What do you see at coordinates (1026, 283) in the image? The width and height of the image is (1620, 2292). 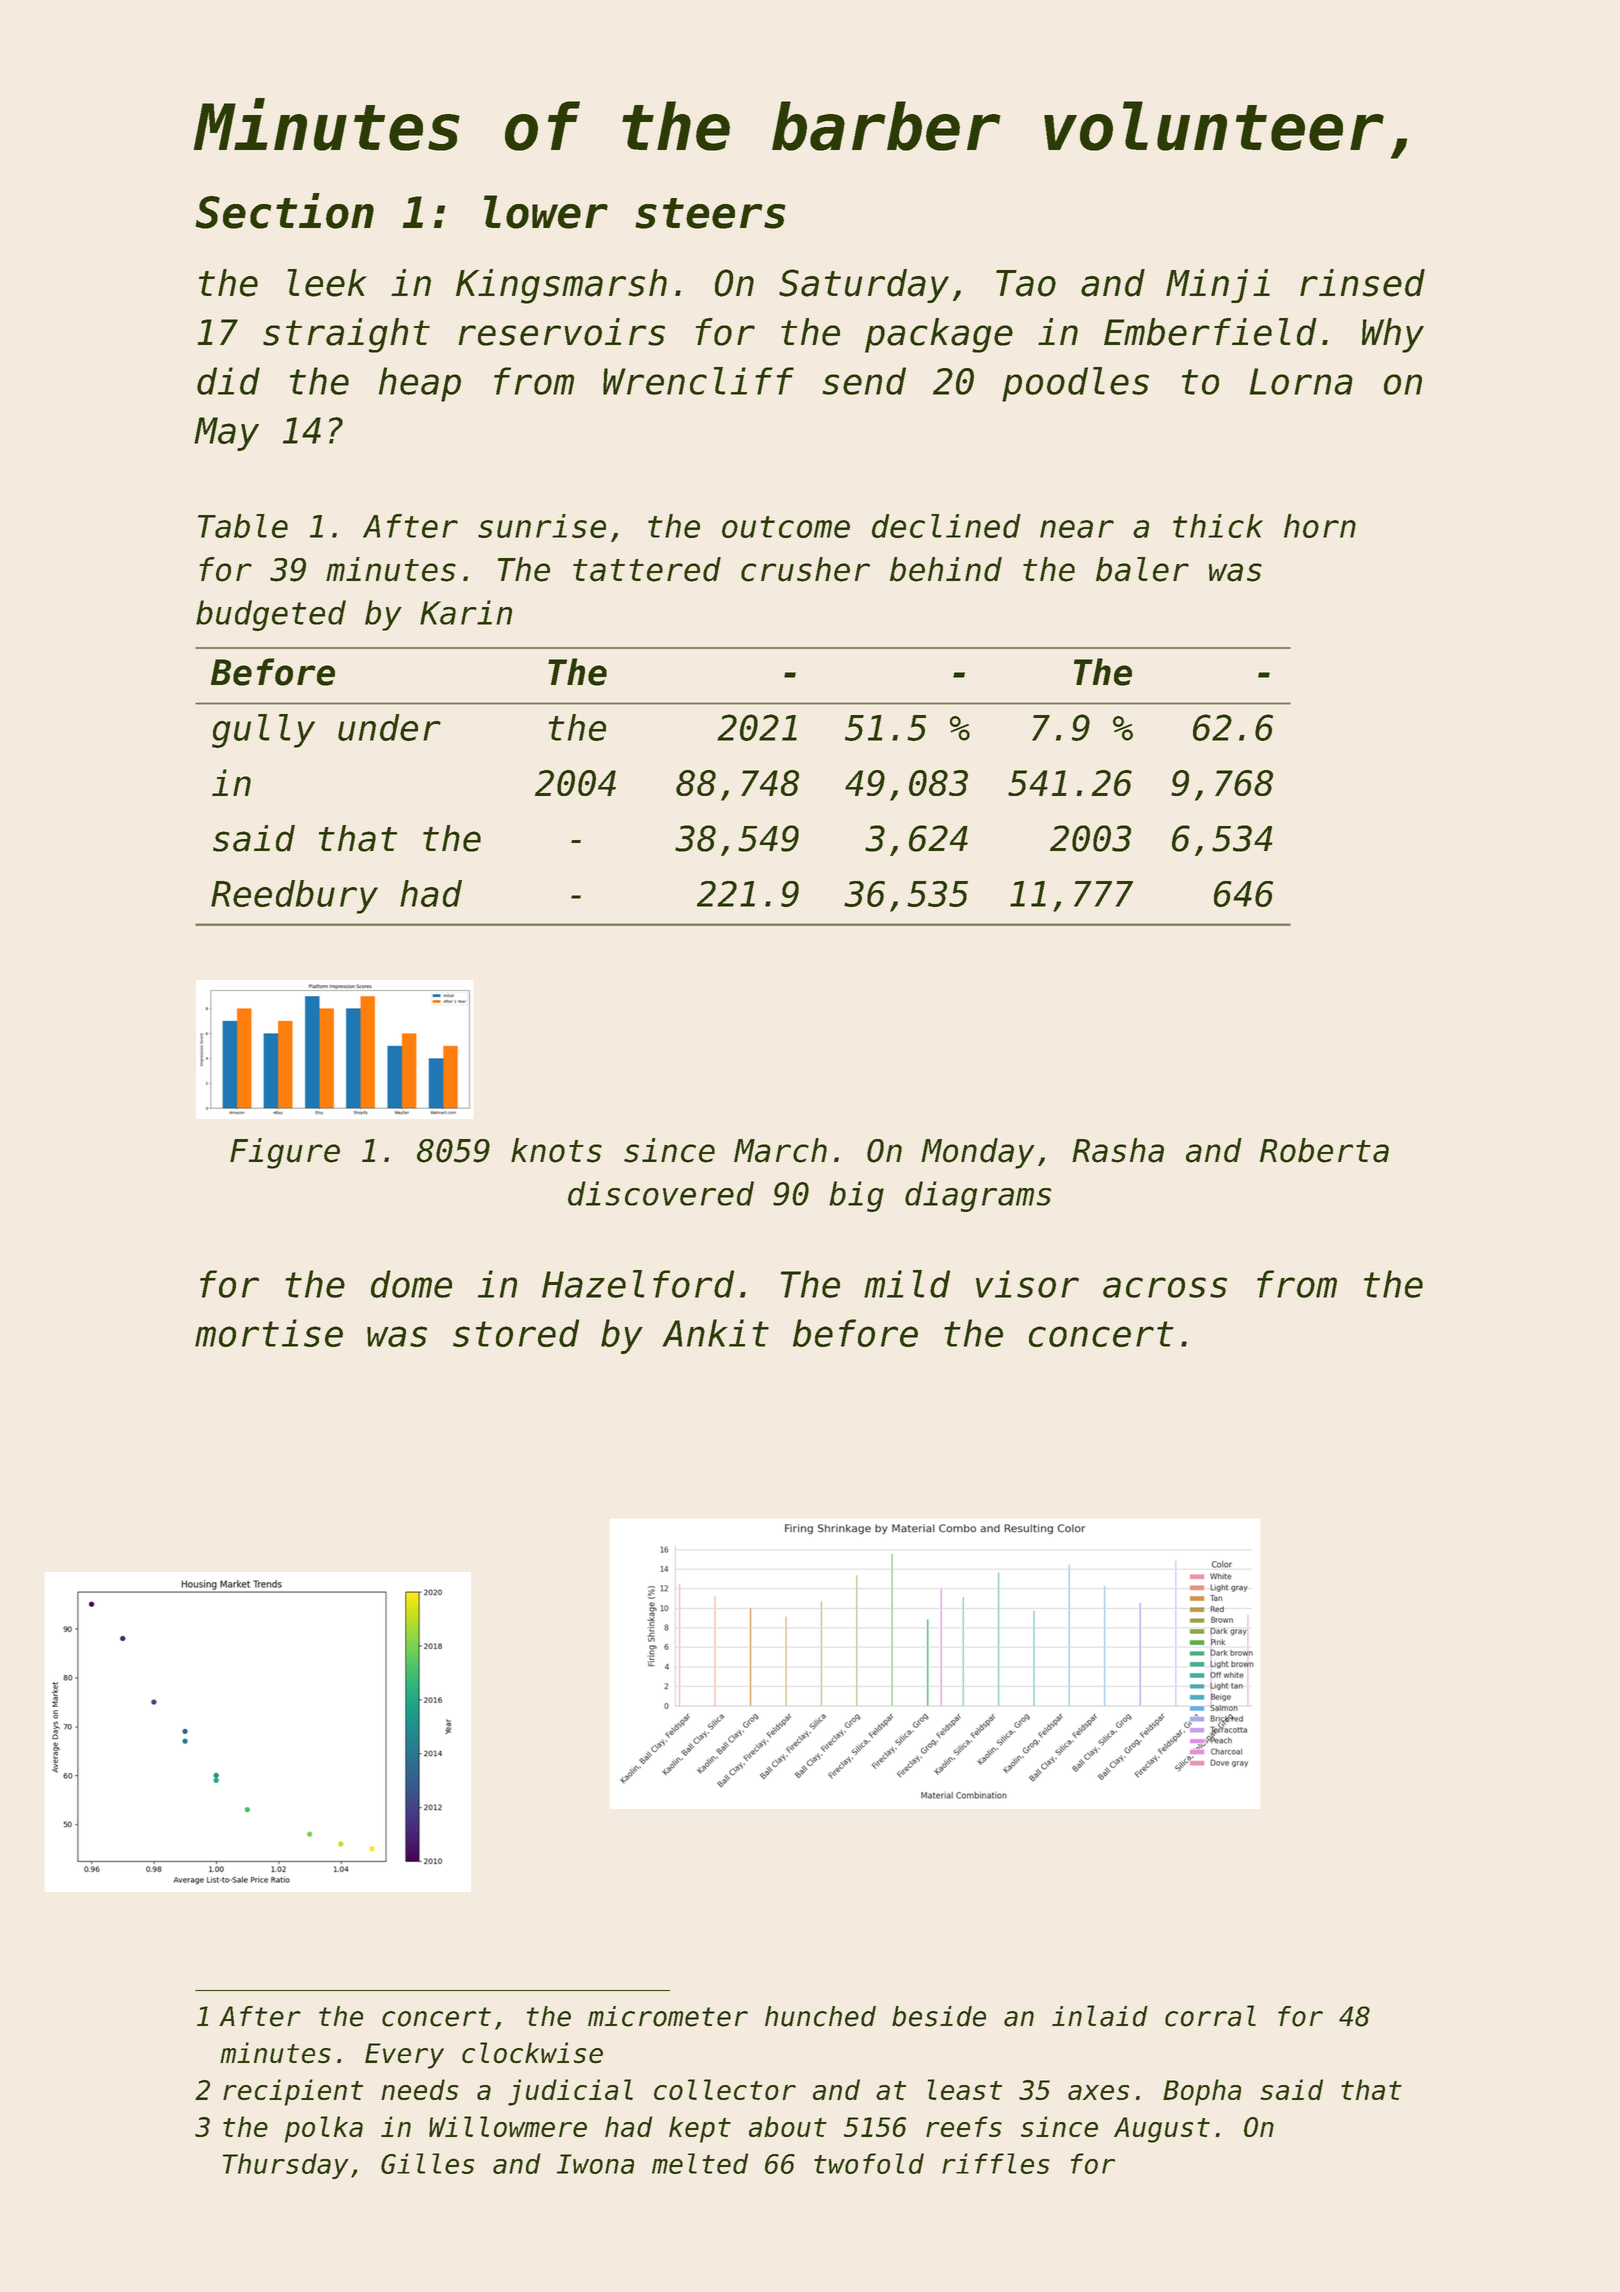 I see `Tao` at bounding box center [1026, 283].
